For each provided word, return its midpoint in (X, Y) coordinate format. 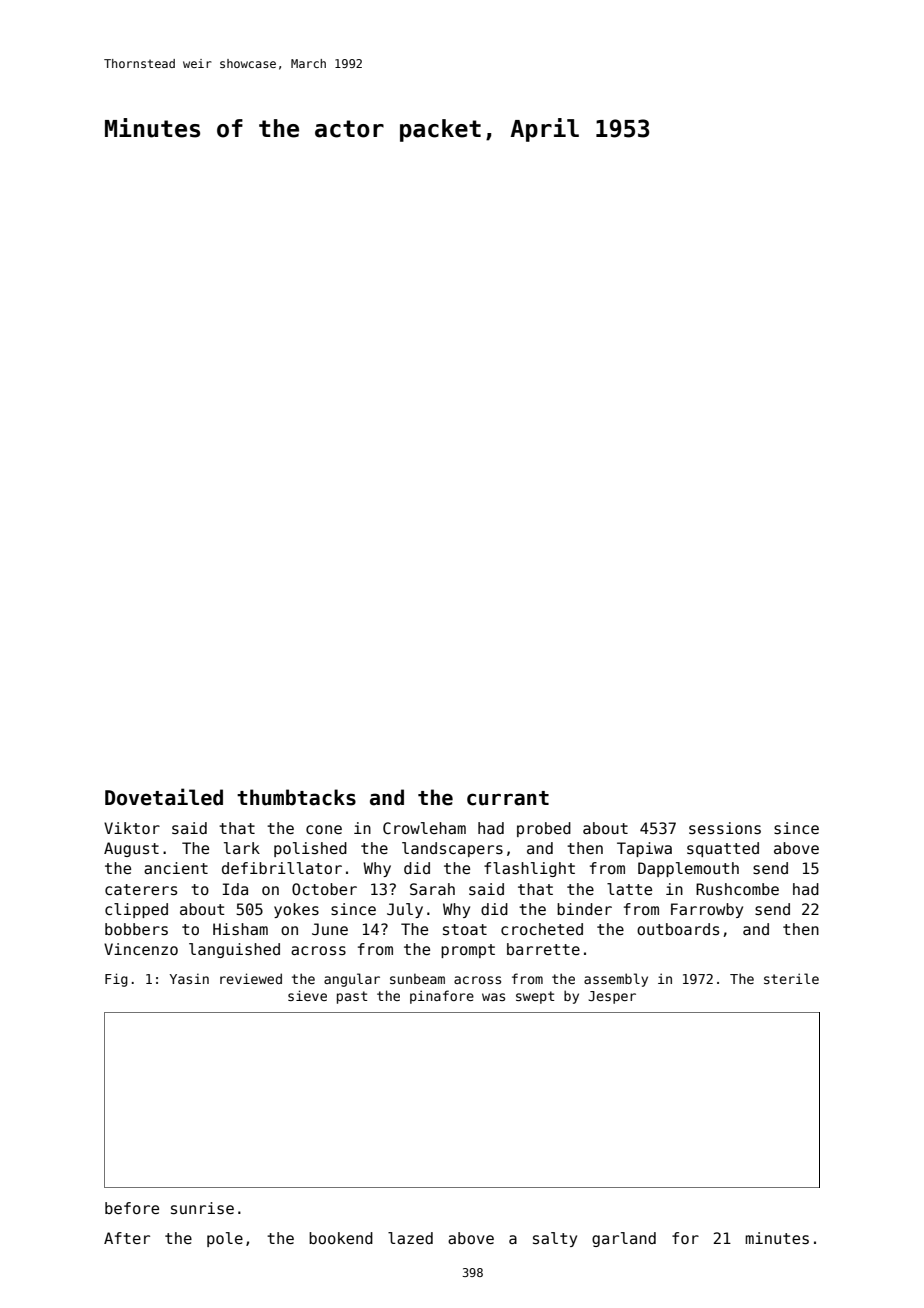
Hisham (240, 929)
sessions (725, 828)
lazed (410, 1238)
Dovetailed (164, 797)
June (330, 929)
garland (624, 1239)
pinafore (442, 997)
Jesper (612, 997)
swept (535, 997)
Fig (116, 980)
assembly (616, 980)
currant (508, 798)
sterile (791, 978)
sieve (307, 995)
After (127, 1238)
